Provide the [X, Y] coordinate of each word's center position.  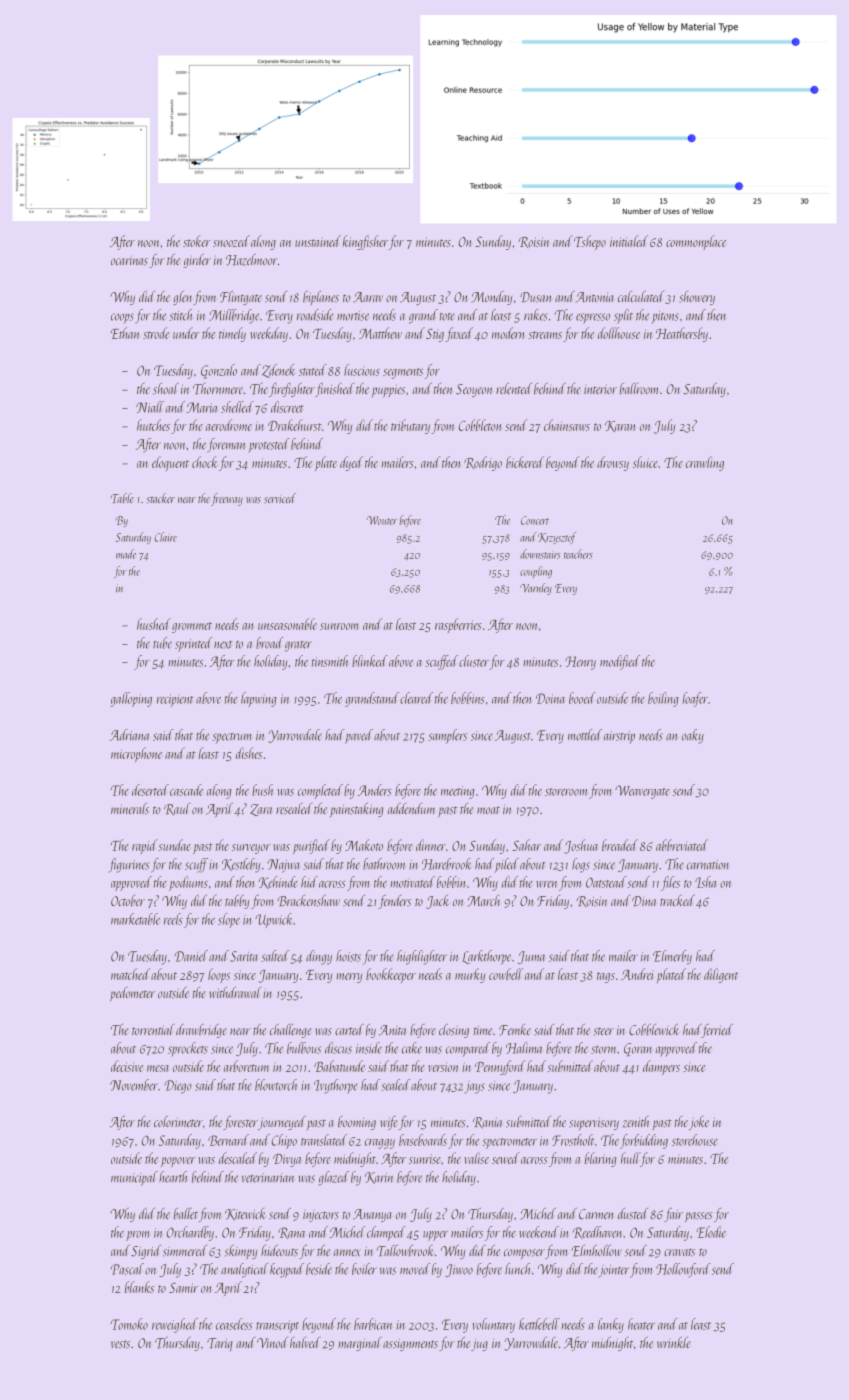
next [223, 645]
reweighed [175, 1325]
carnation [708, 865]
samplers [447, 736]
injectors [321, 1216]
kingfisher [366, 242]
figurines [128, 865]
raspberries [458, 625]
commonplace [696, 242]
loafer [695, 699]
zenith [635, 1122]
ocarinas [129, 260]
